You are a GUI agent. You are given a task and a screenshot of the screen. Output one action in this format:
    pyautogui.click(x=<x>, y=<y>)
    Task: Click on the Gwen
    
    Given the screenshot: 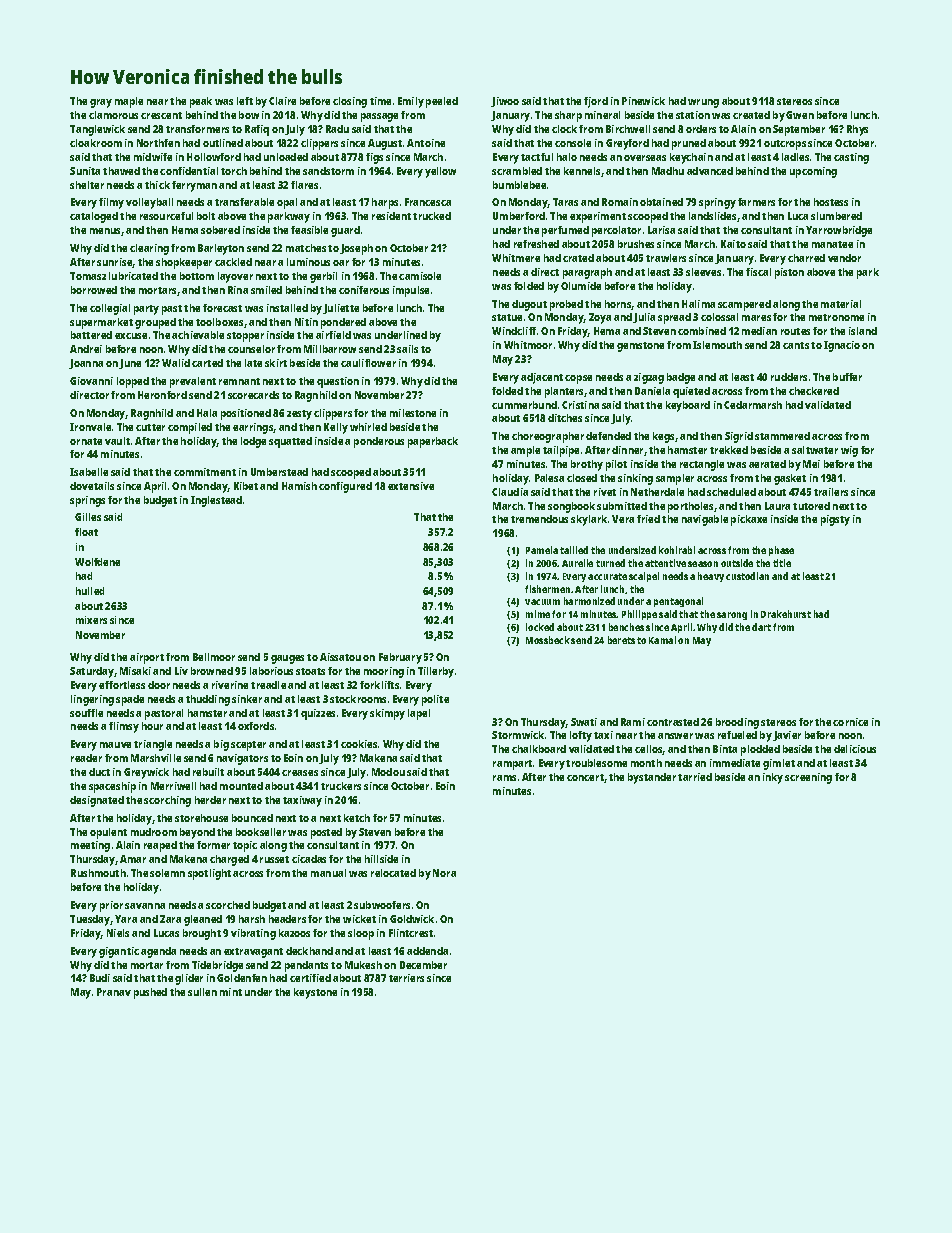 What is the action you would take?
    pyautogui.click(x=800, y=115)
